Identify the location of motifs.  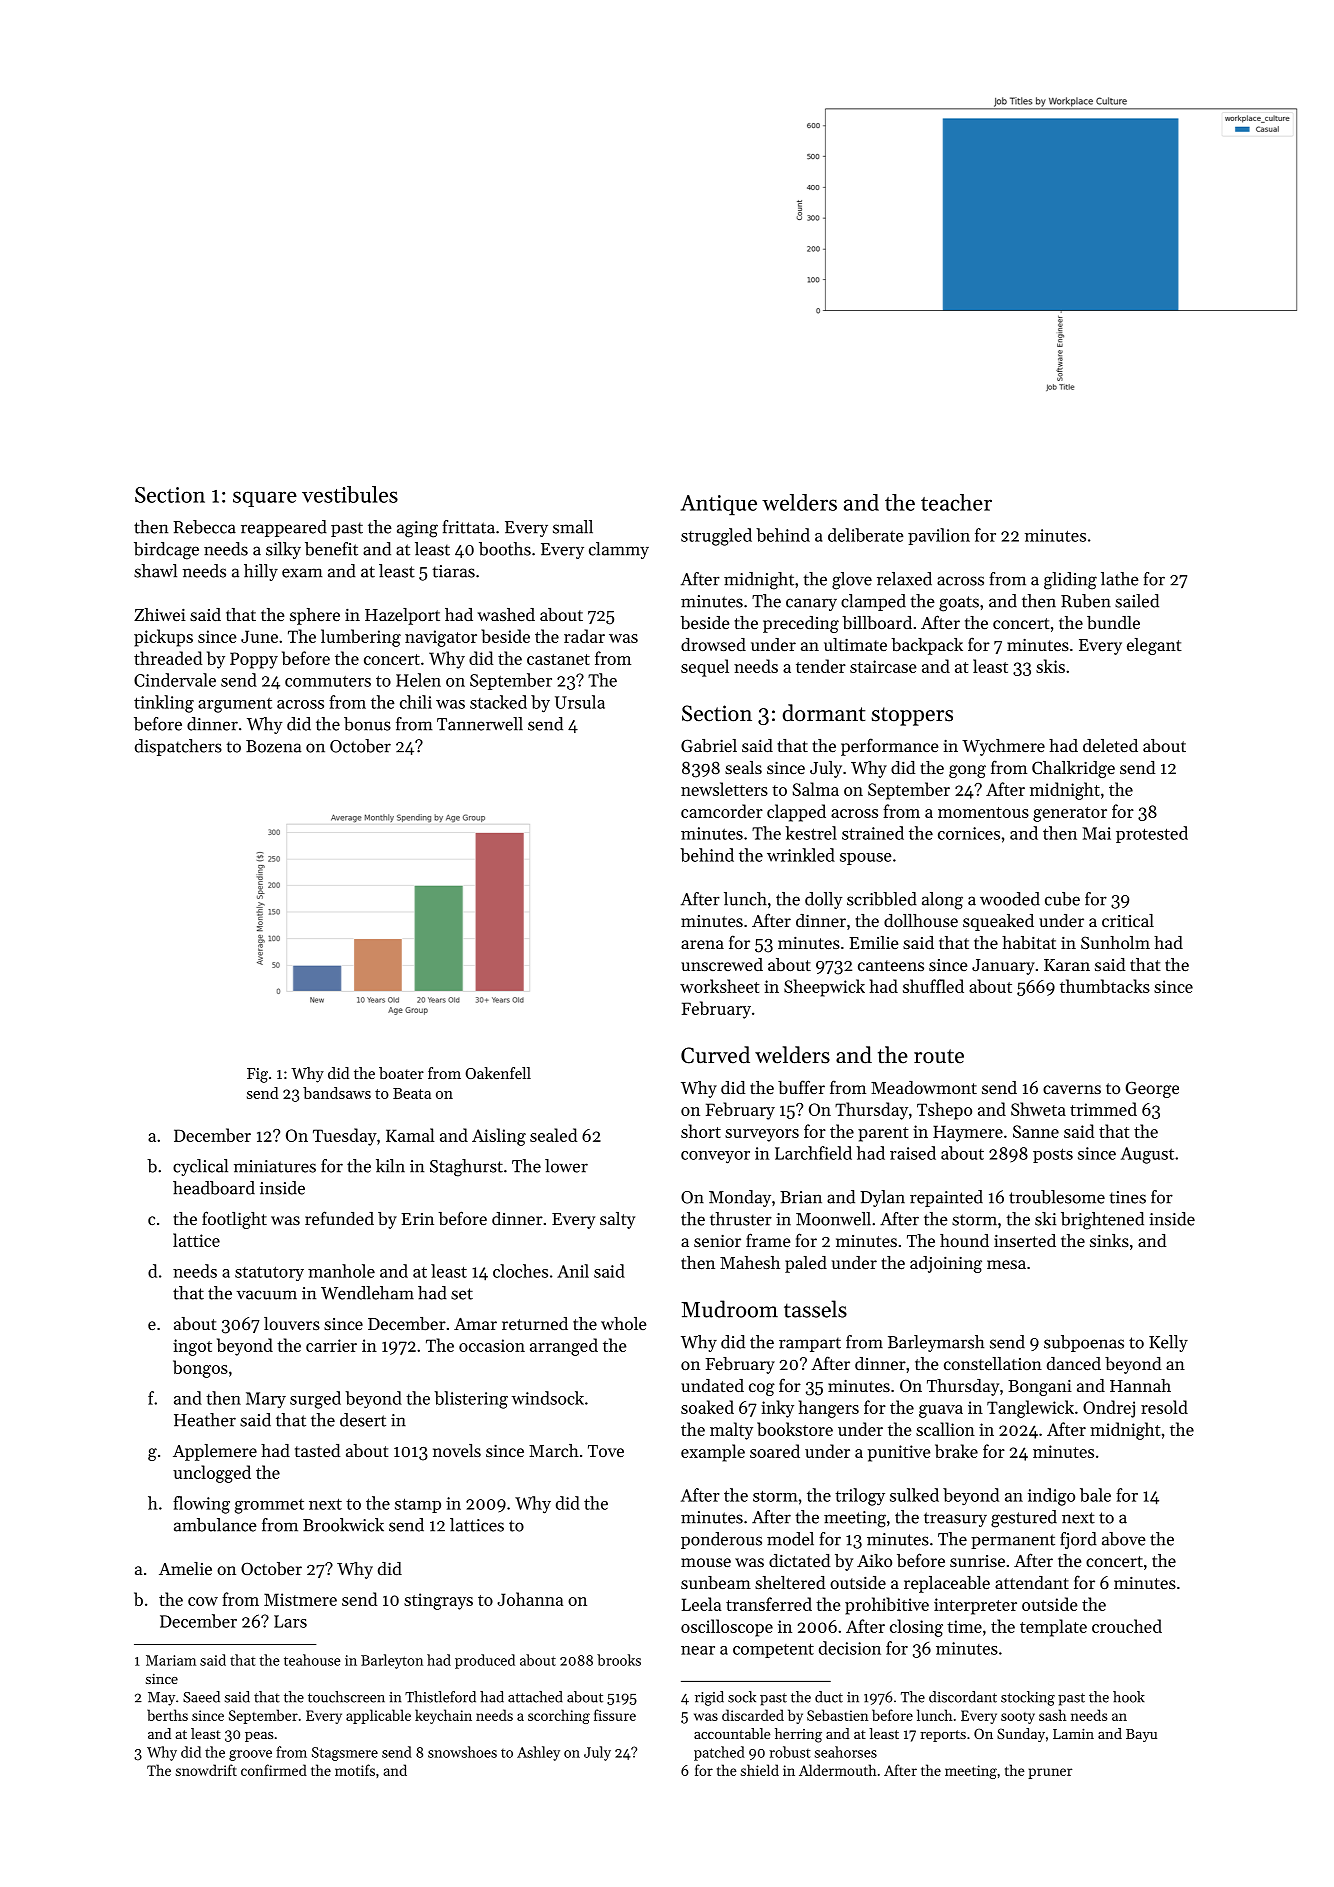
(355, 1770).
